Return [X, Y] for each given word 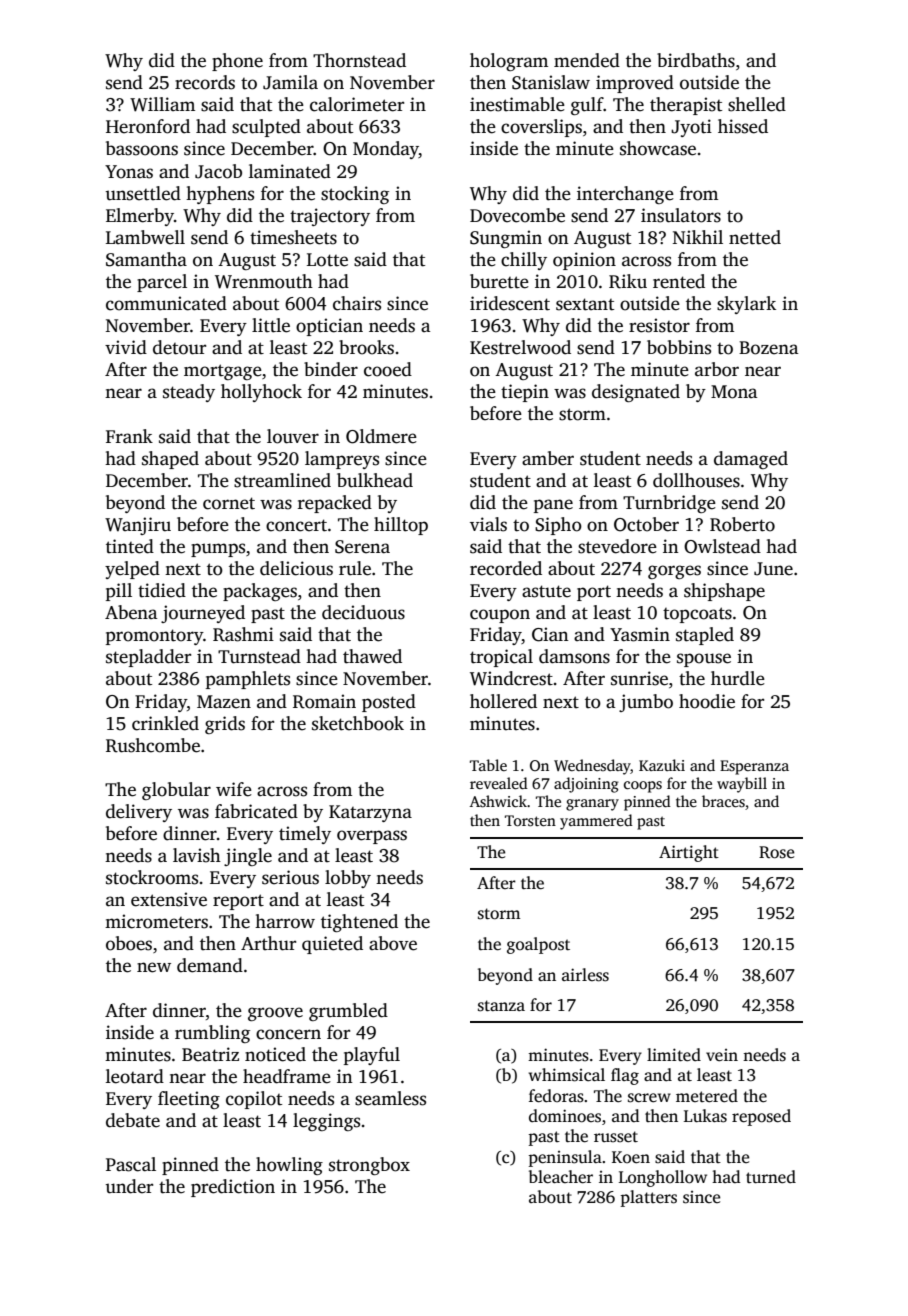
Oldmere [381, 436]
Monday [386, 150]
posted [389, 703]
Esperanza [754, 767]
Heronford [148, 126]
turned [771, 1177]
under [129, 1186]
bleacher [561, 1177]
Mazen [224, 702]
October [646, 524]
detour [179, 347]
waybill [742, 785]
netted [755, 237]
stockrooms [152, 877]
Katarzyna [370, 813]
